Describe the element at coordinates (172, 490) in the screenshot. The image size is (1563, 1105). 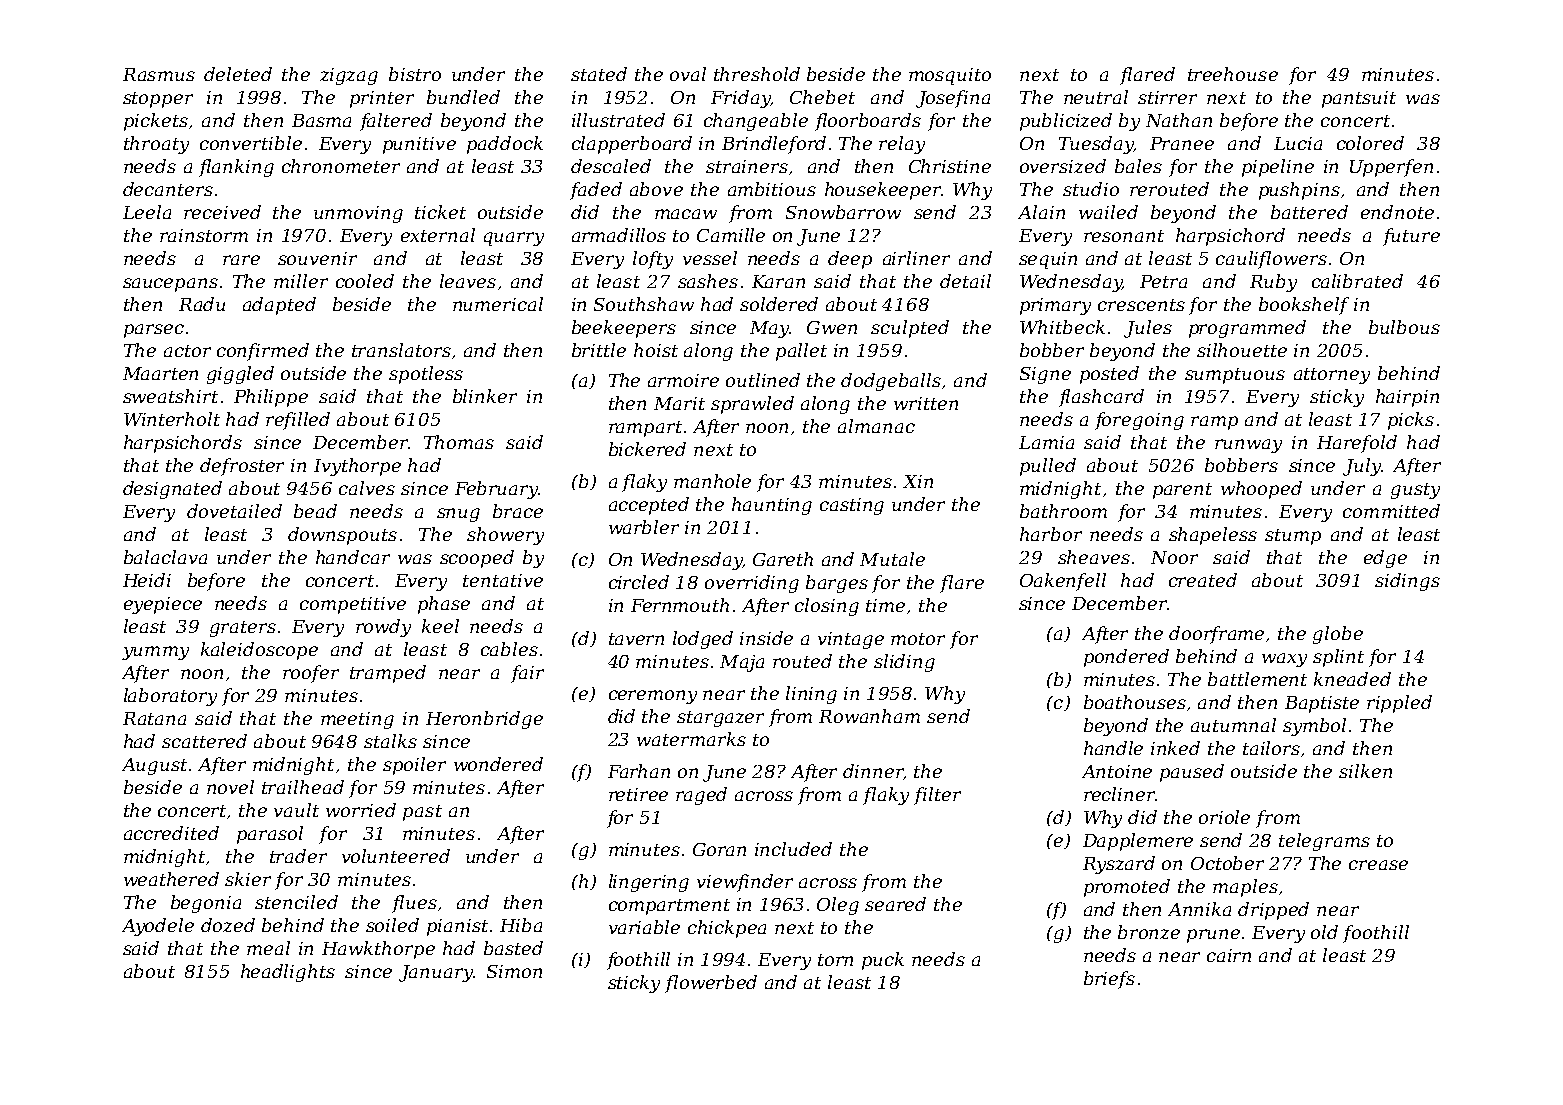
I see `designated` at that location.
